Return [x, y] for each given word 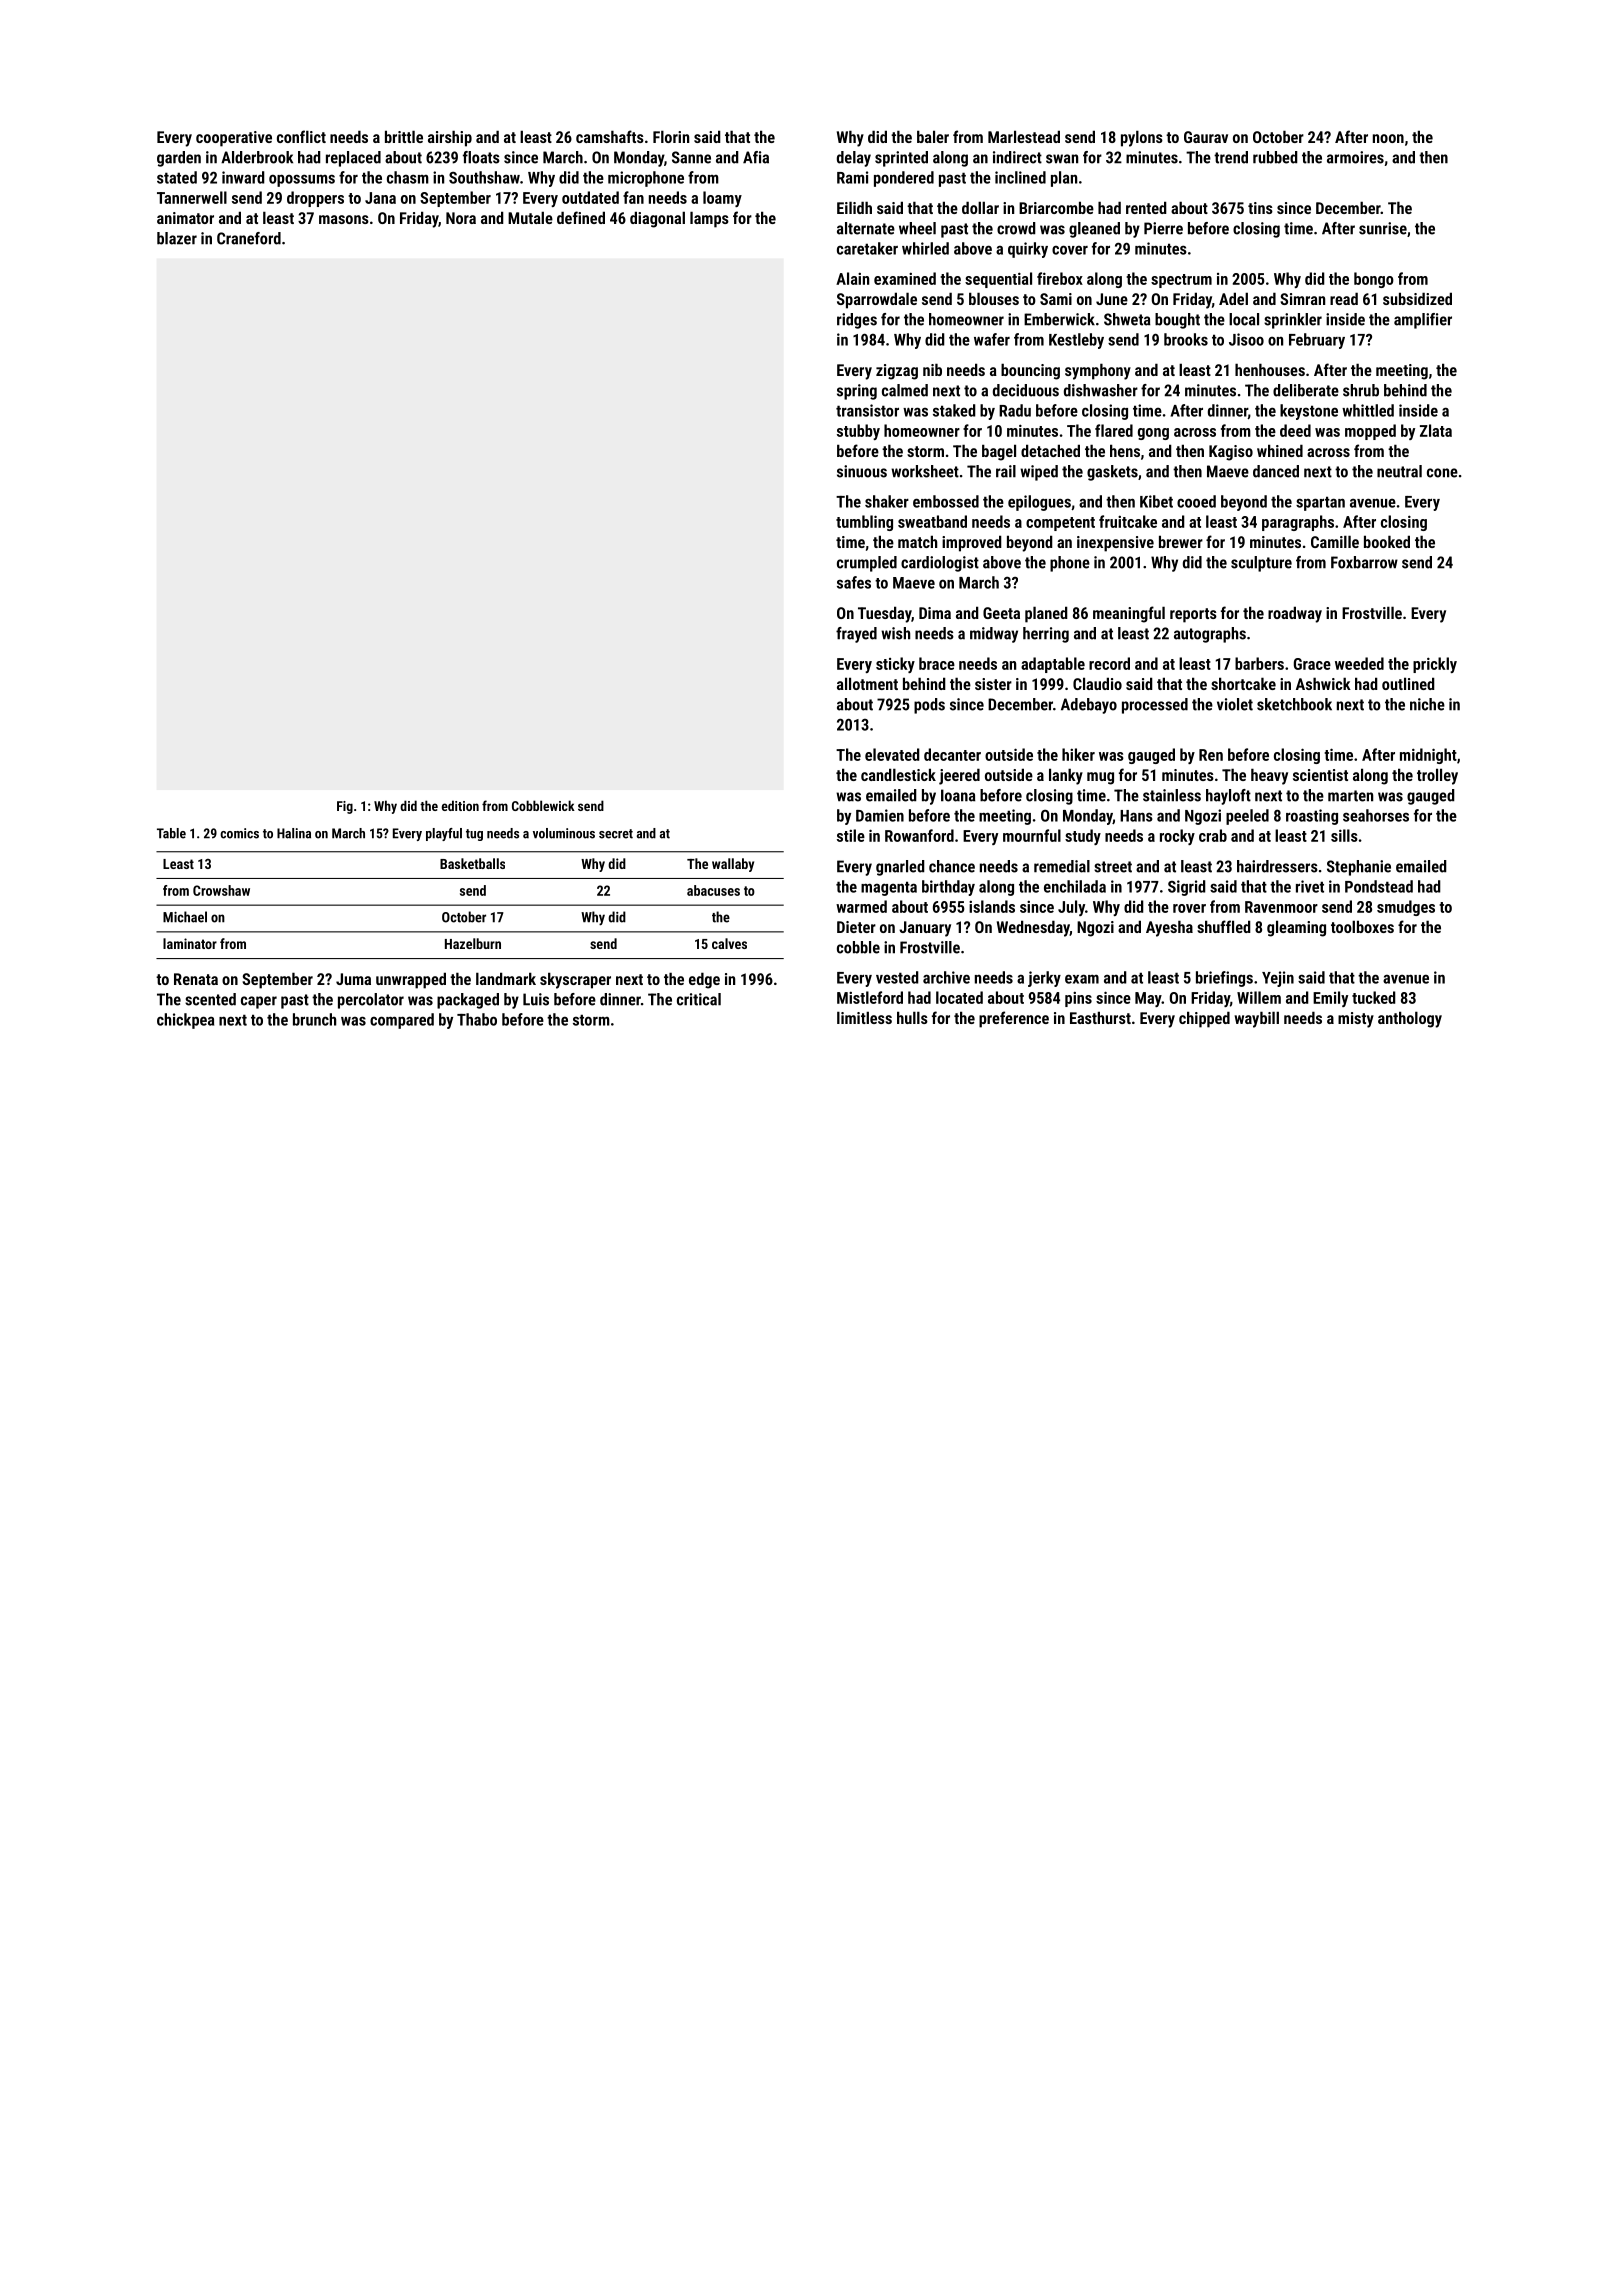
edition [460, 805]
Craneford [249, 238]
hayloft [1228, 797]
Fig [345, 807]
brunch [314, 1019]
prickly [1435, 665]
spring [857, 392]
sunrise [1383, 228]
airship [450, 138]
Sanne [691, 157]
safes [854, 582]
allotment [867, 683]
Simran [1302, 299]
